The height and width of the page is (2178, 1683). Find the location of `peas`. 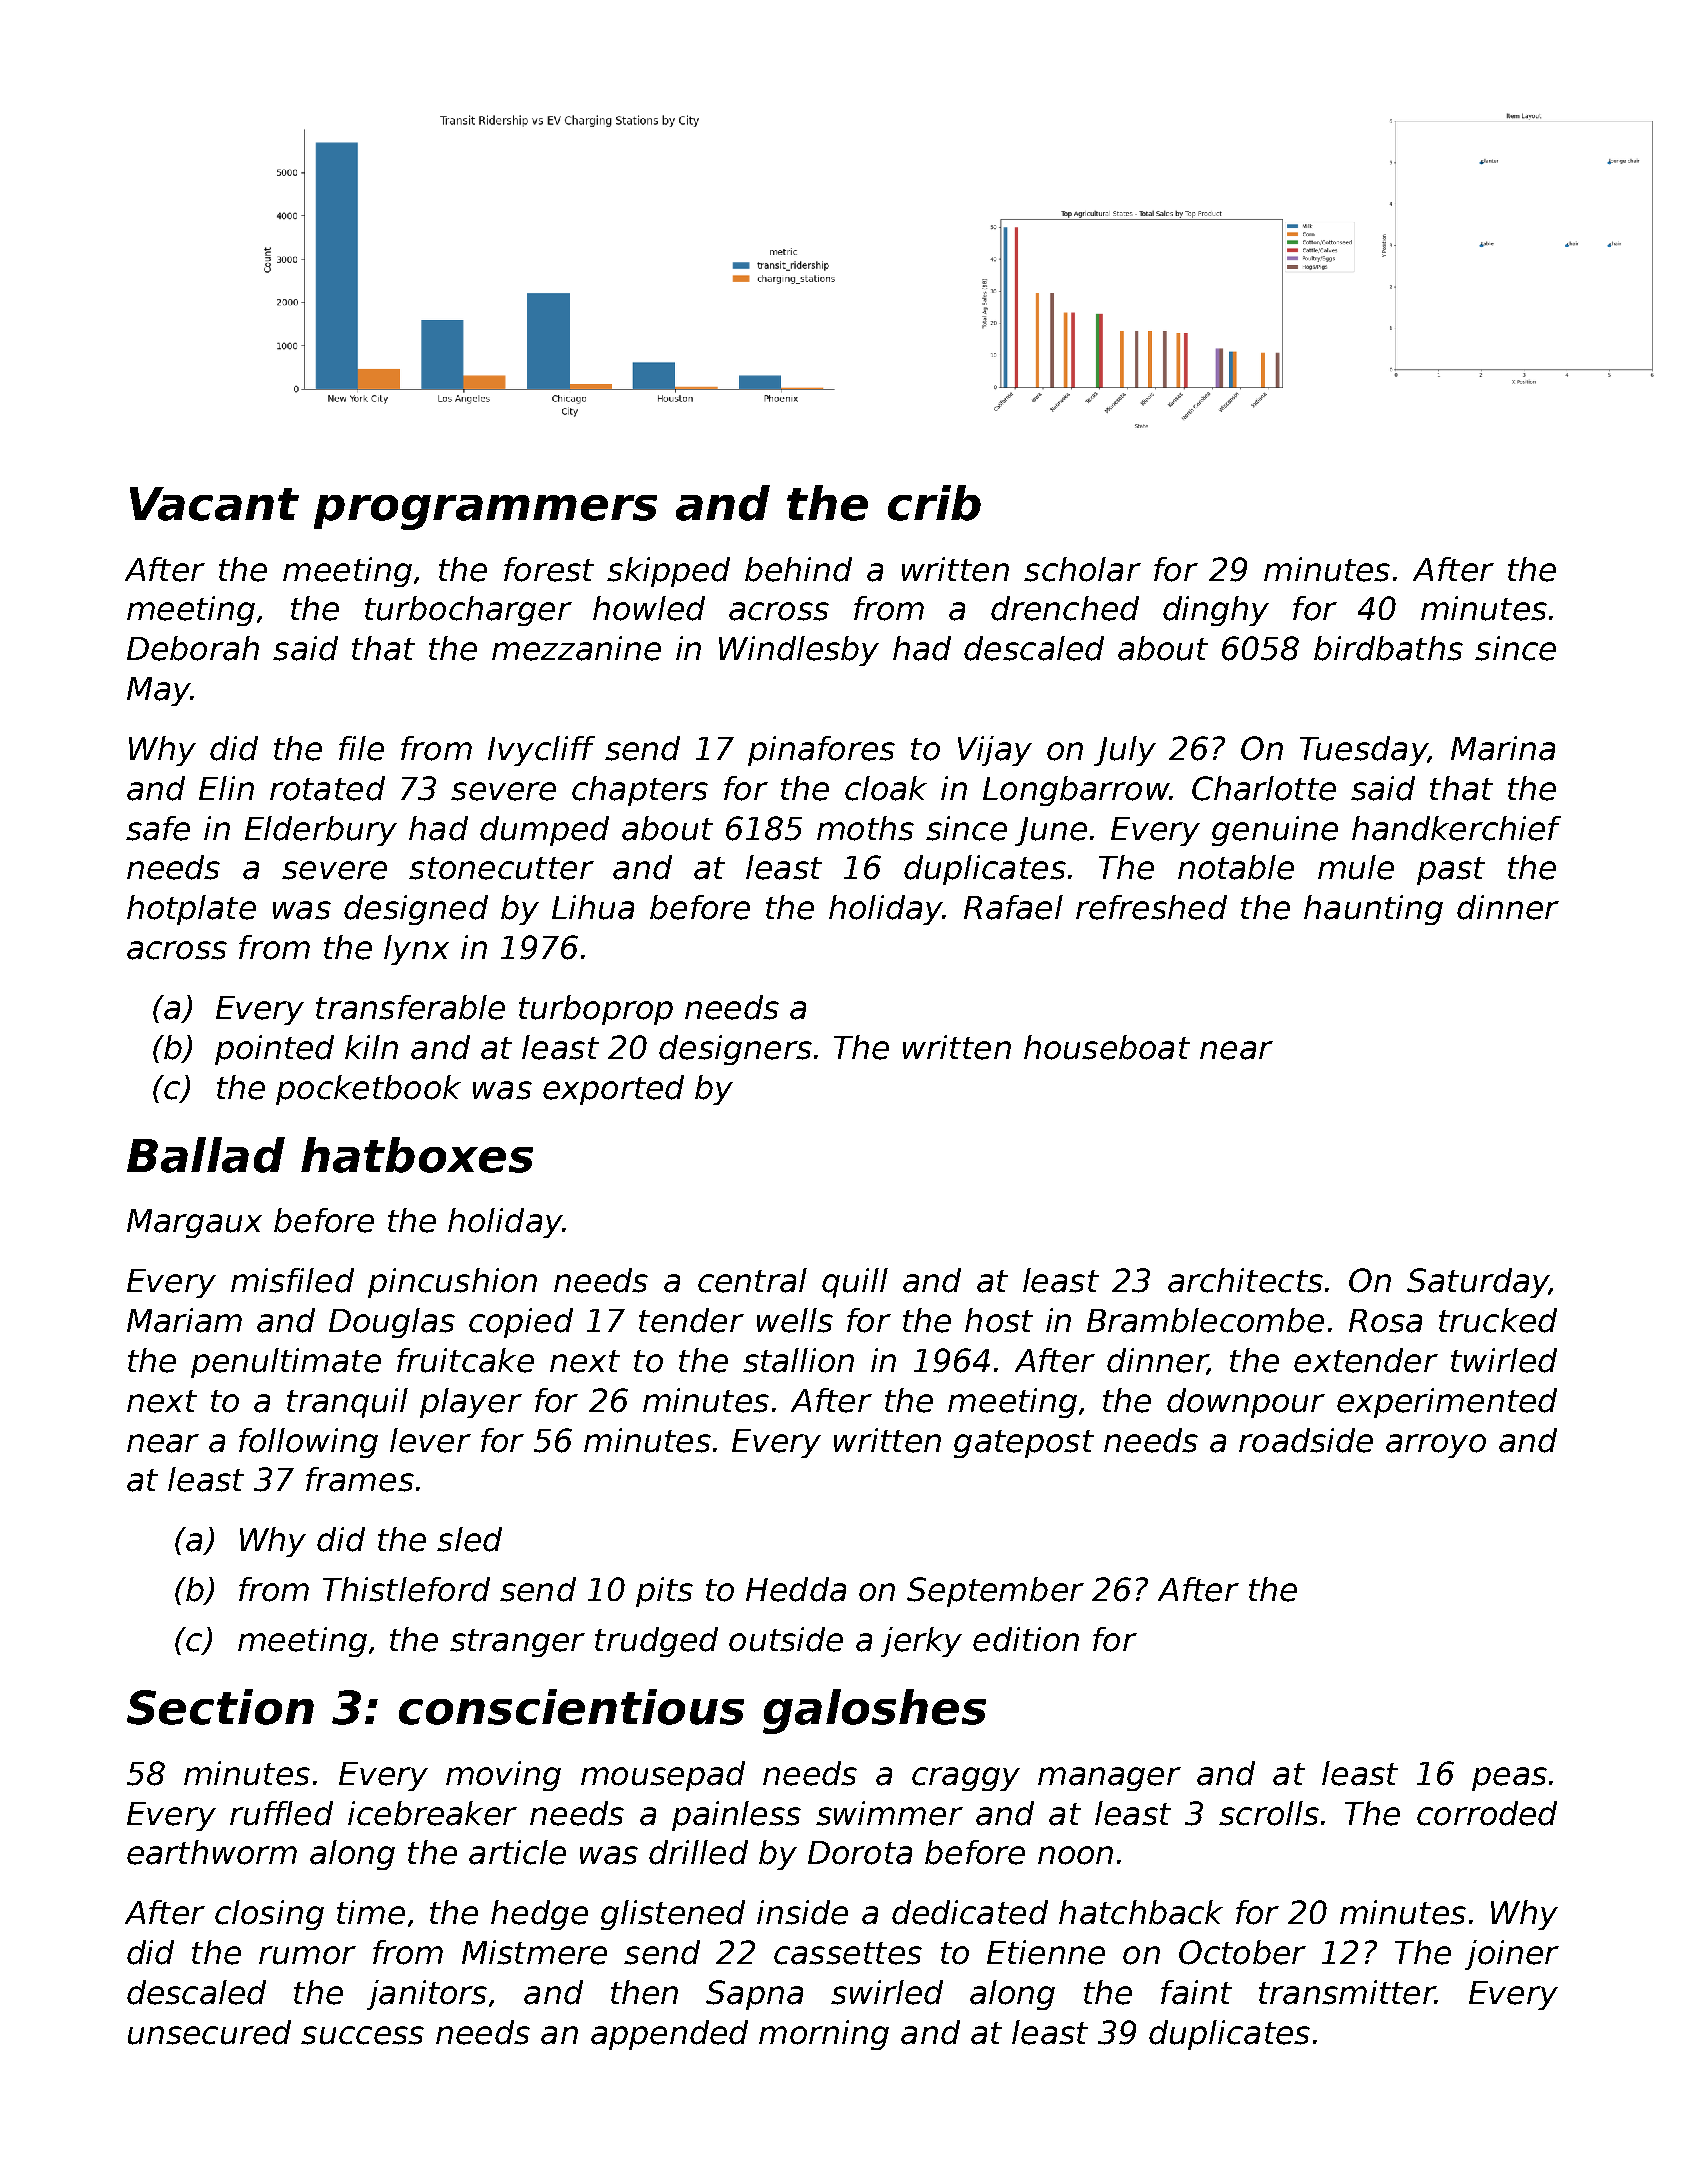

peas is located at coordinates (1509, 1779).
